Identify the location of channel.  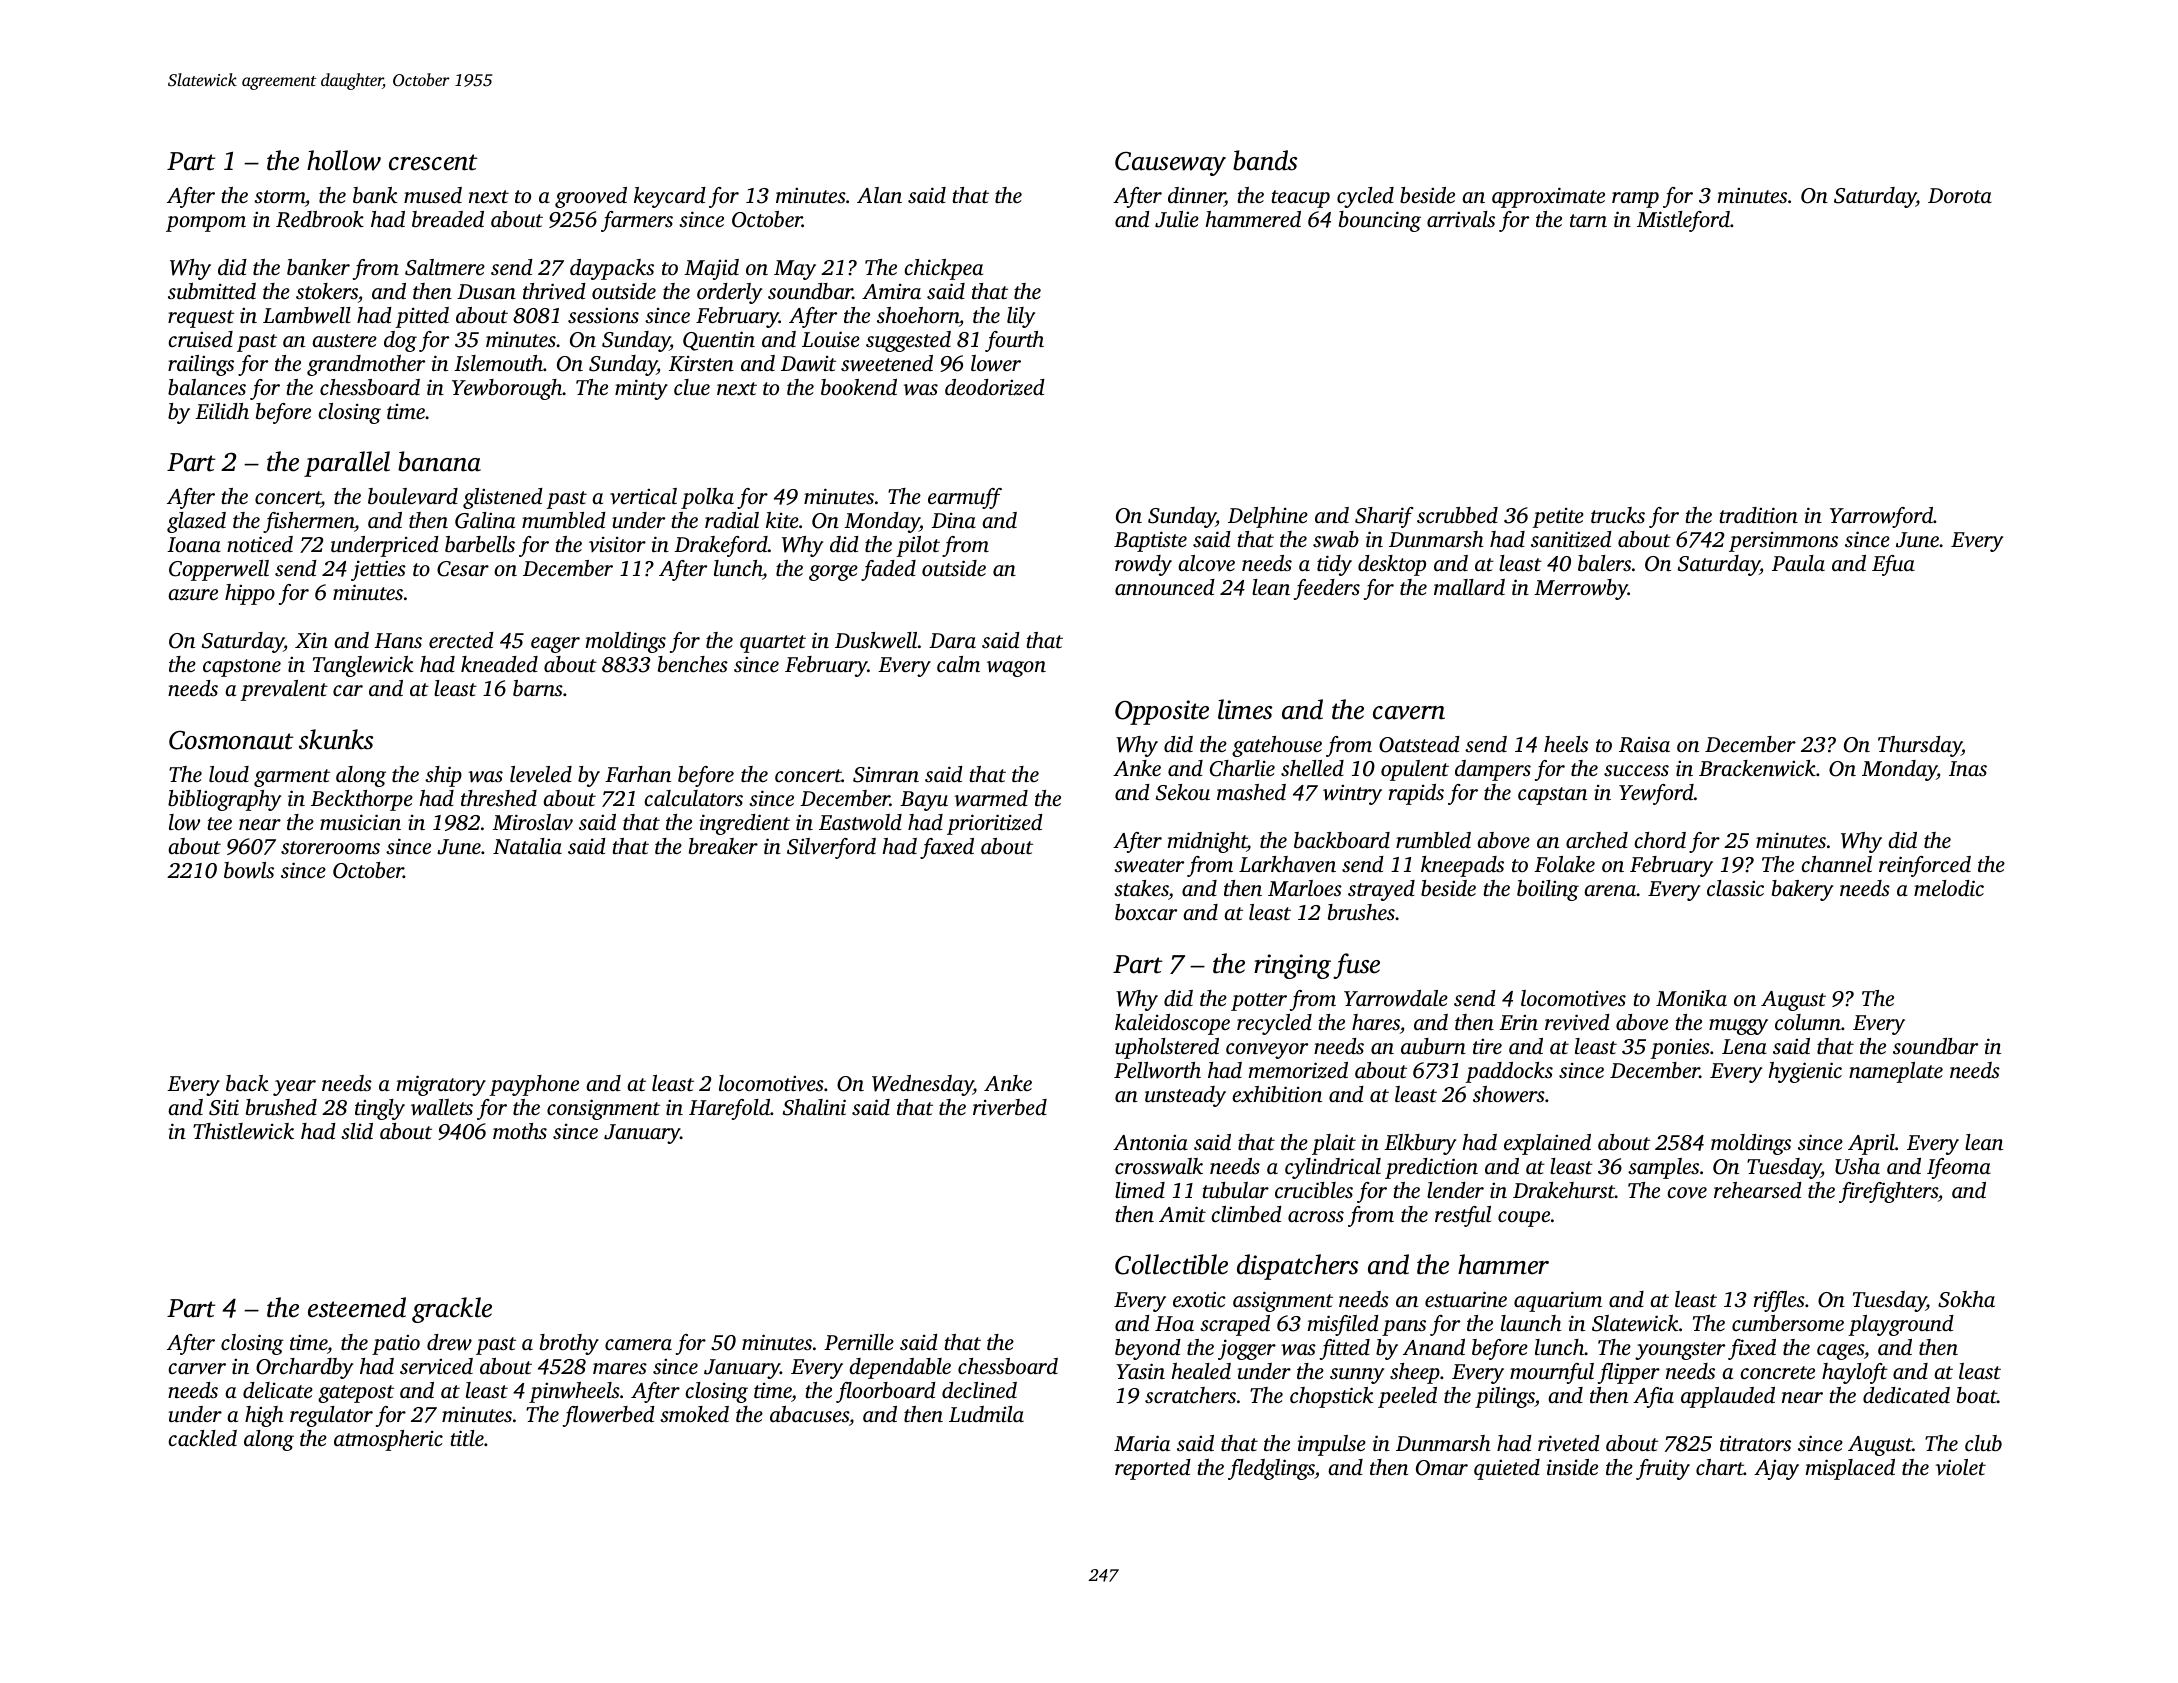
(1836, 864).
